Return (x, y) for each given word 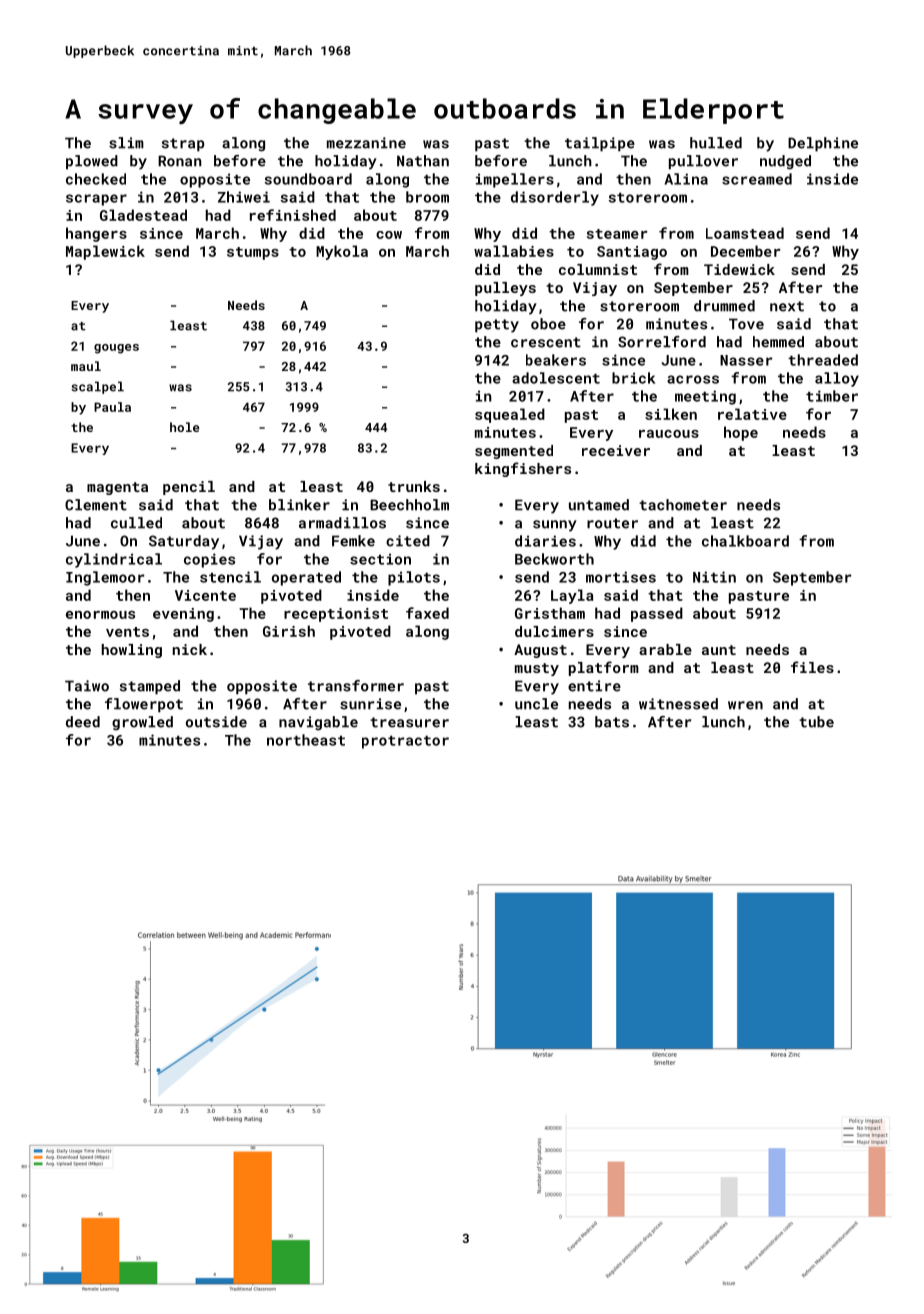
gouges (116, 349)
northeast (306, 740)
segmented (514, 452)
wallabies (514, 251)
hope (741, 433)
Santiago (632, 253)
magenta (117, 488)
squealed (510, 415)
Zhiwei (244, 197)
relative (752, 414)
